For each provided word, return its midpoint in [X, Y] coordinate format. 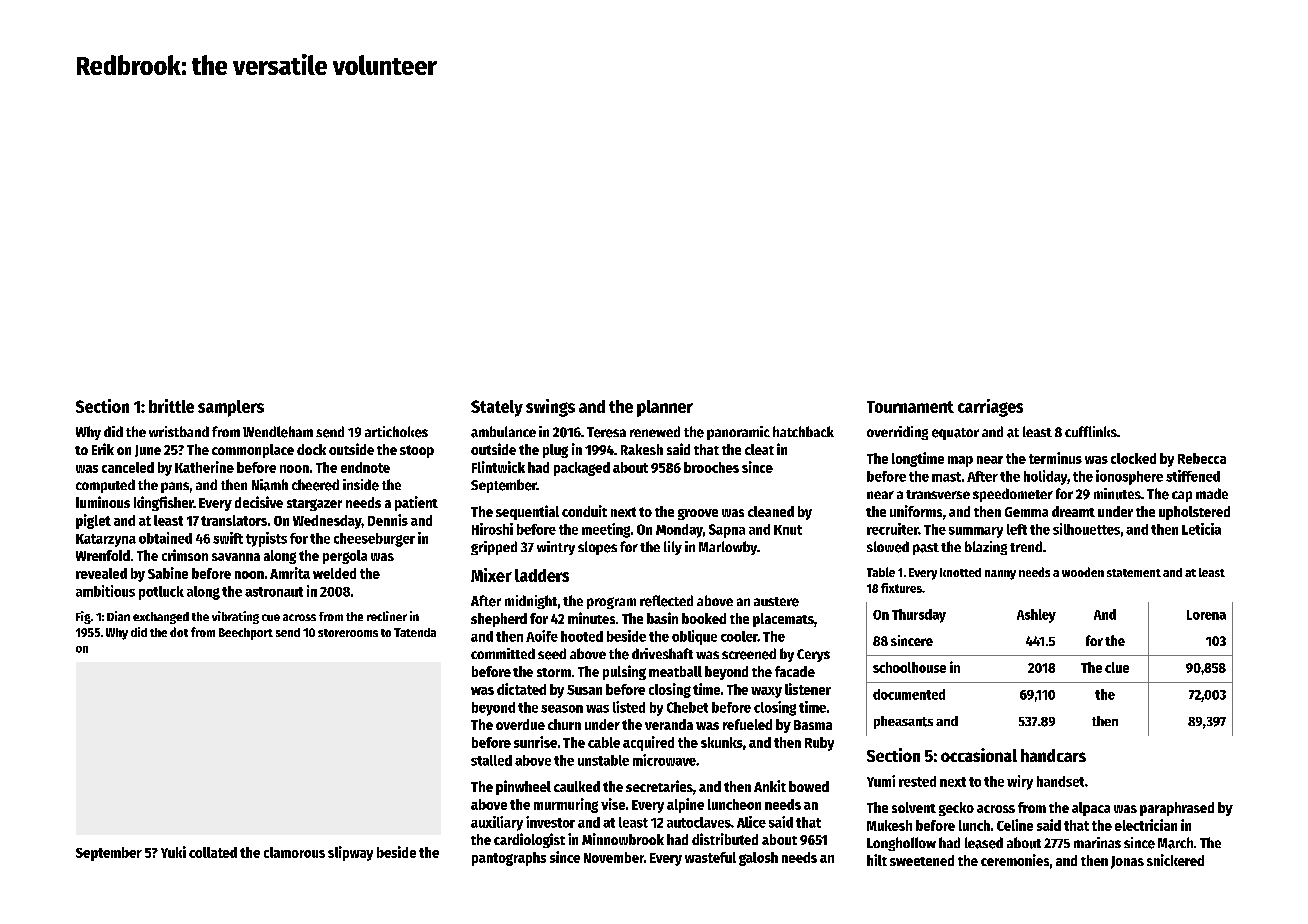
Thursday [919, 616]
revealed [101, 573]
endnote [365, 467]
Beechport [246, 634]
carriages [990, 408]
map [960, 461]
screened [749, 654]
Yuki [173, 852]
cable [604, 742]
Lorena [1206, 615]
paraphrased [1177, 809]
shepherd [499, 620]
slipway [350, 853]
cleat [759, 449]
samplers [231, 408]
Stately [497, 408]
